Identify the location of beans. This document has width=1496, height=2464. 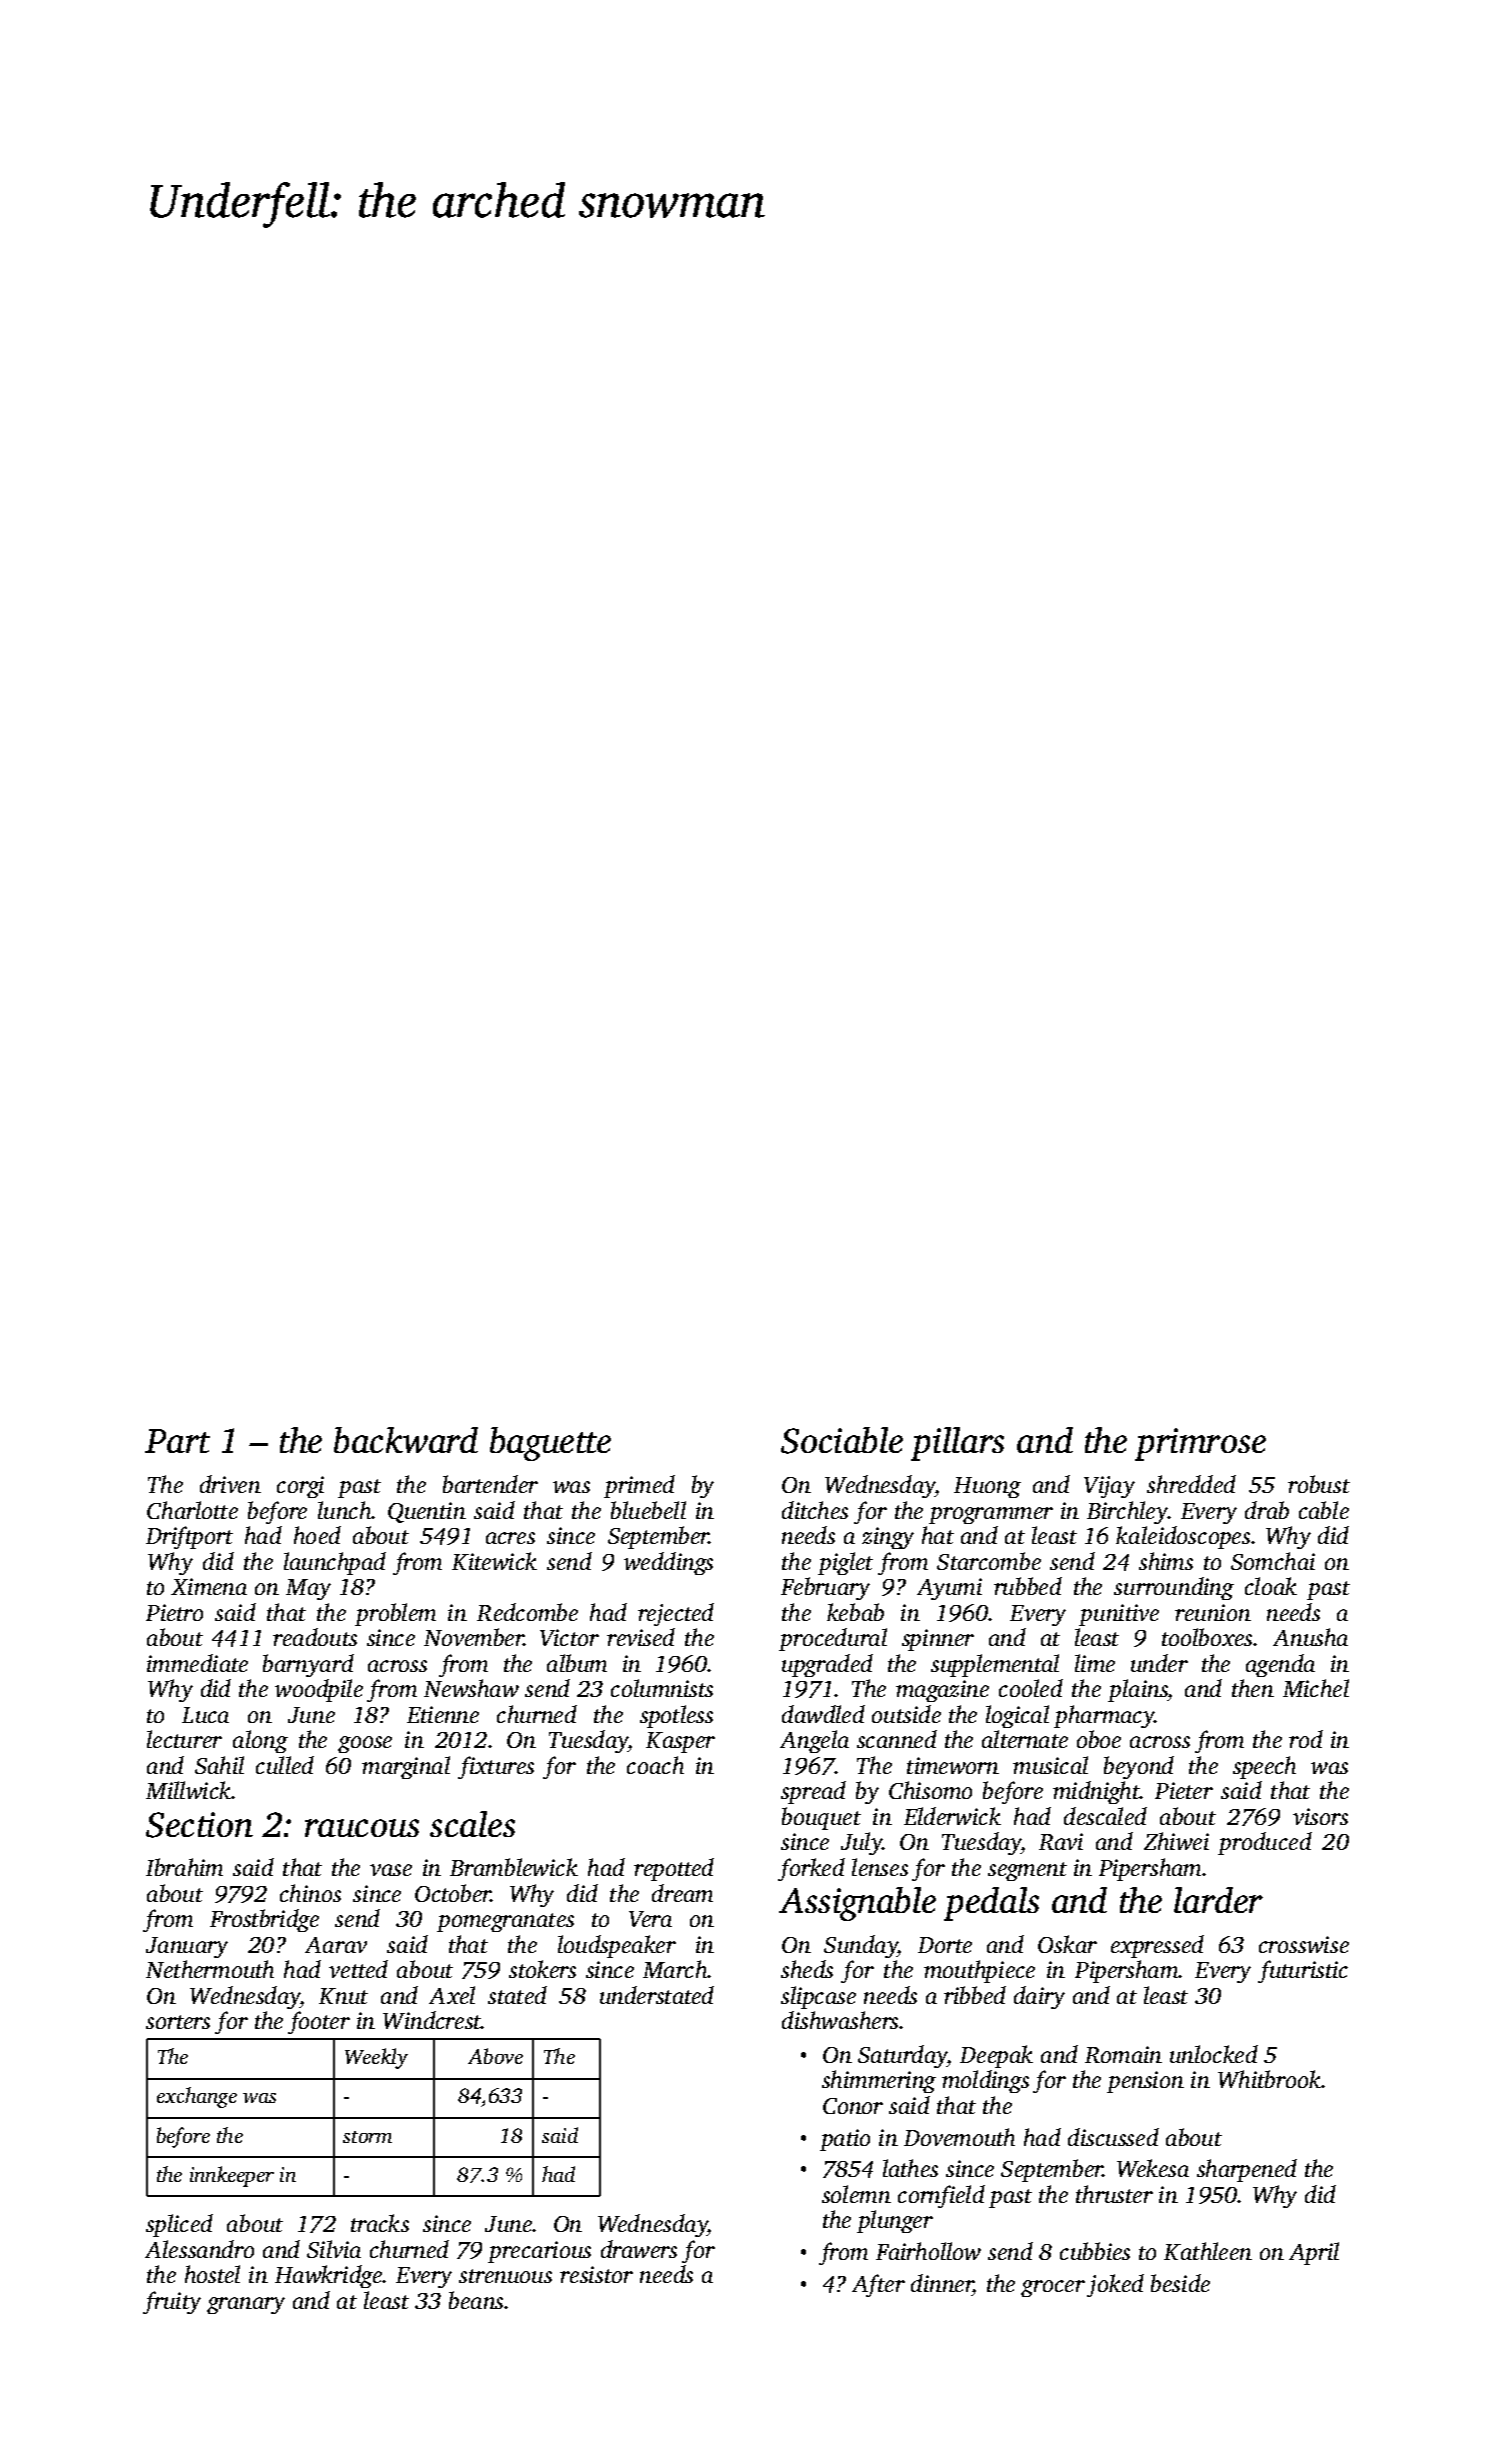
(477, 2300).
